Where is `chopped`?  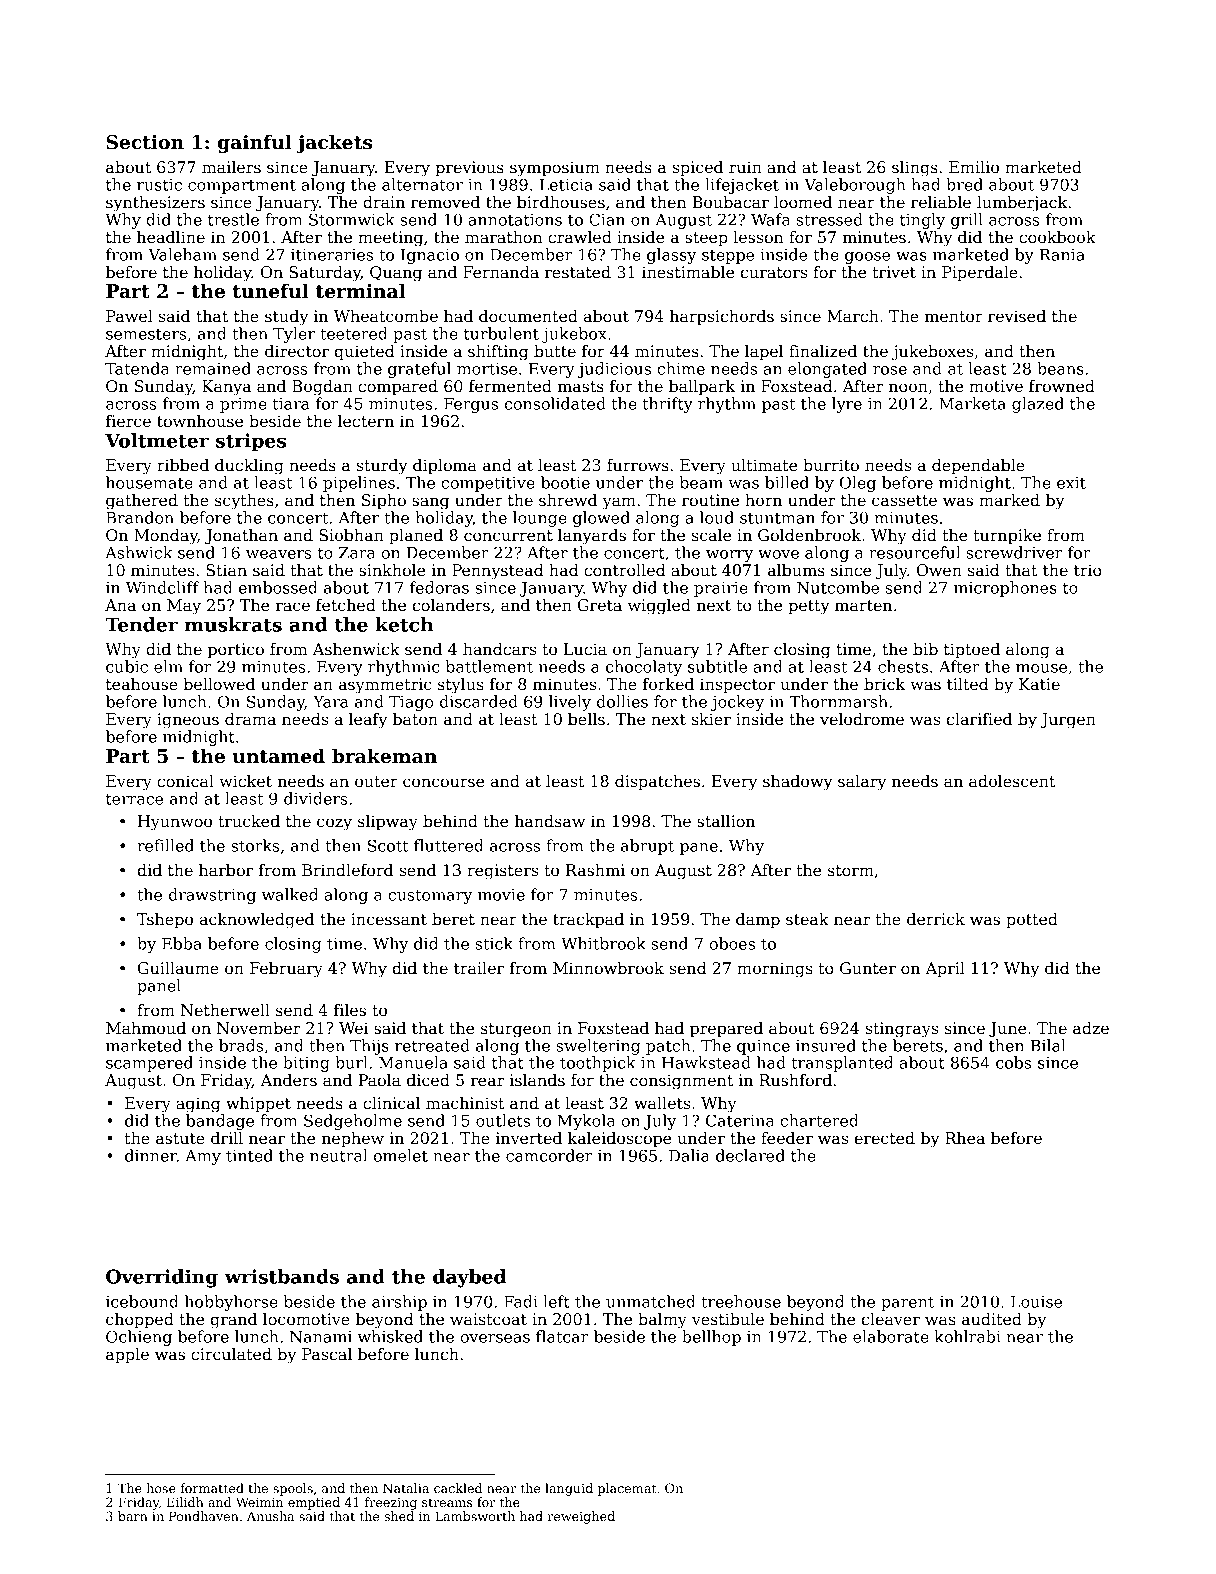
chopped is located at coordinates (140, 1320).
